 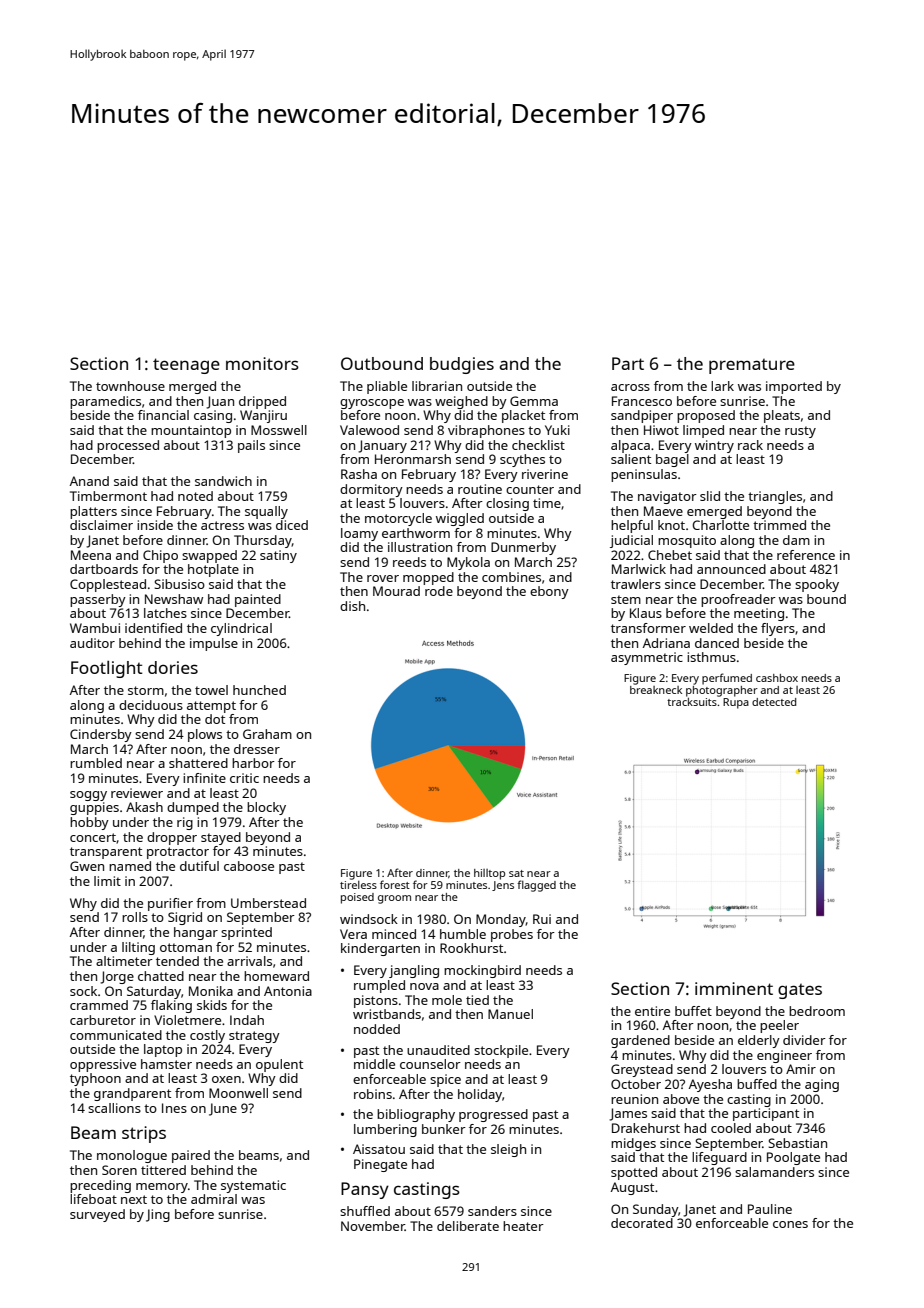 What do you see at coordinates (774, 702) in the image?
I see `detected` at bounding box center [774, 702].
